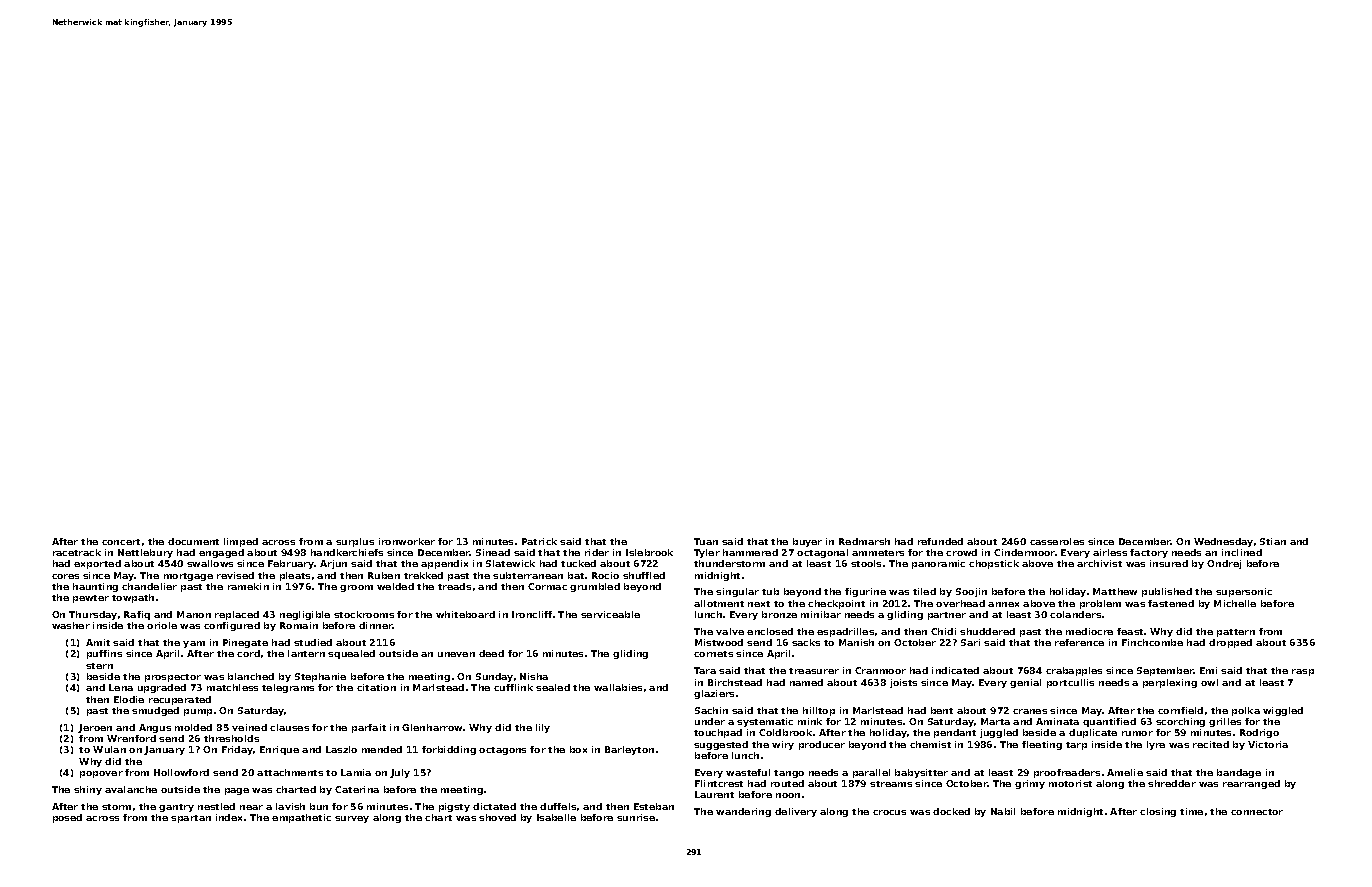  What do you see at coordinates (129, 699) in the screenshot?
I see `Elodie` at bounding box center [129, 699].
